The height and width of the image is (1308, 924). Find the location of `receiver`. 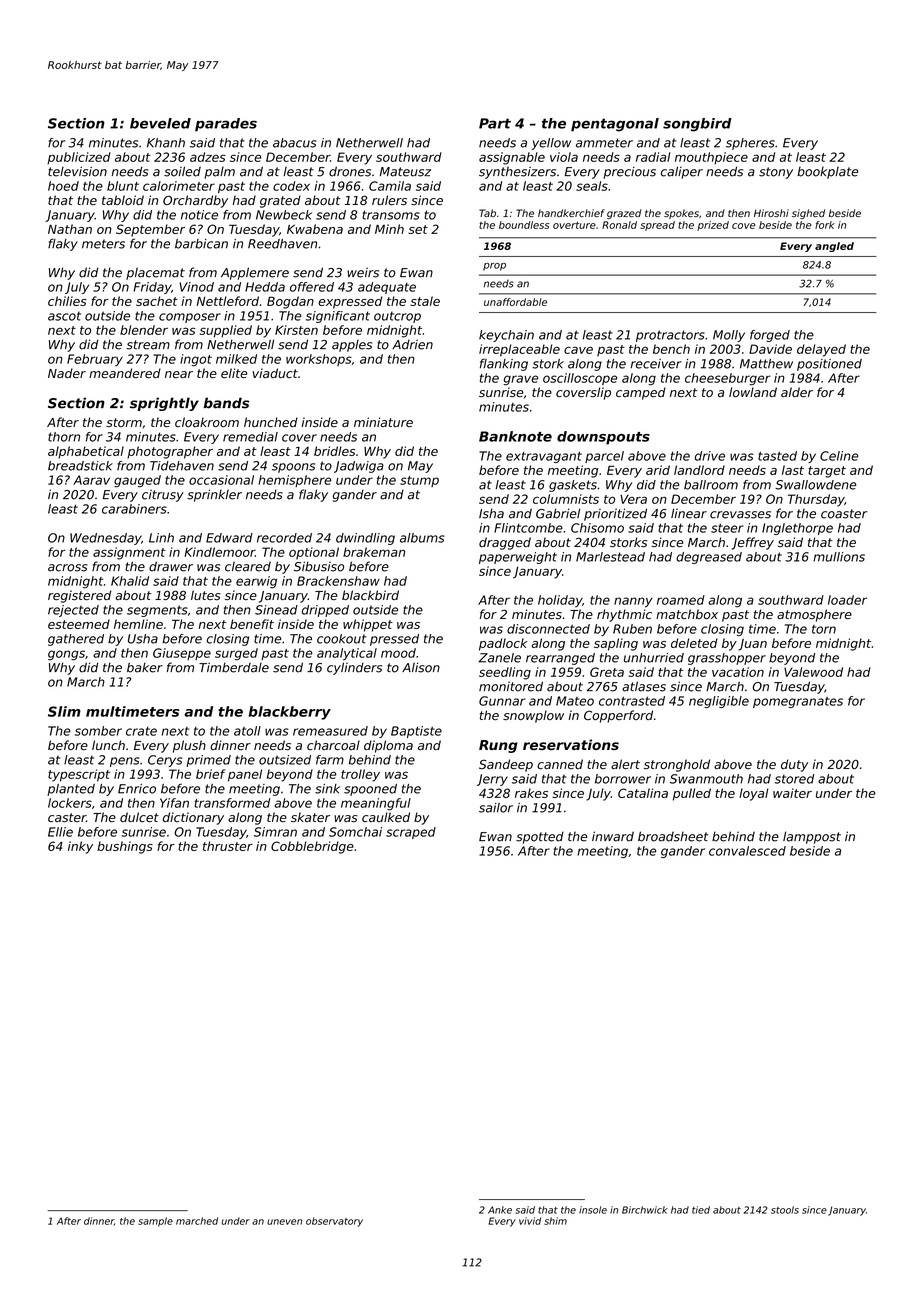

receiver is located at coordinates (656, 364).
